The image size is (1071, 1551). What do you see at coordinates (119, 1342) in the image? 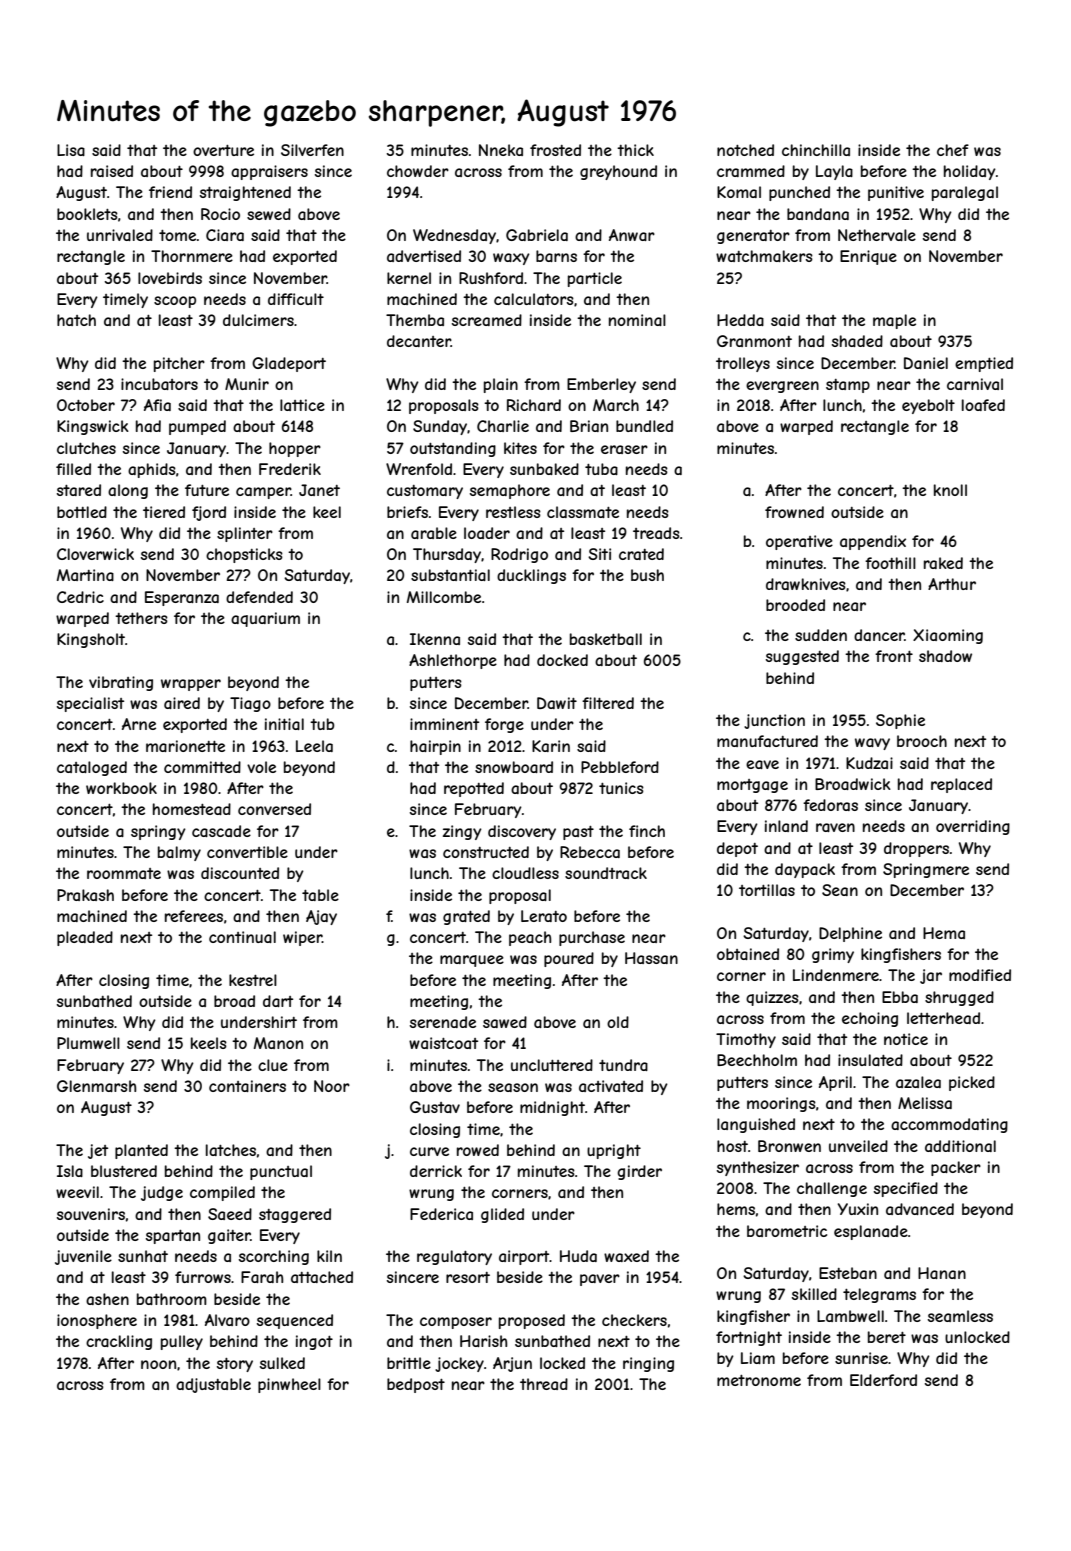
I see `crackling` at bounding box center [119, 1342].
